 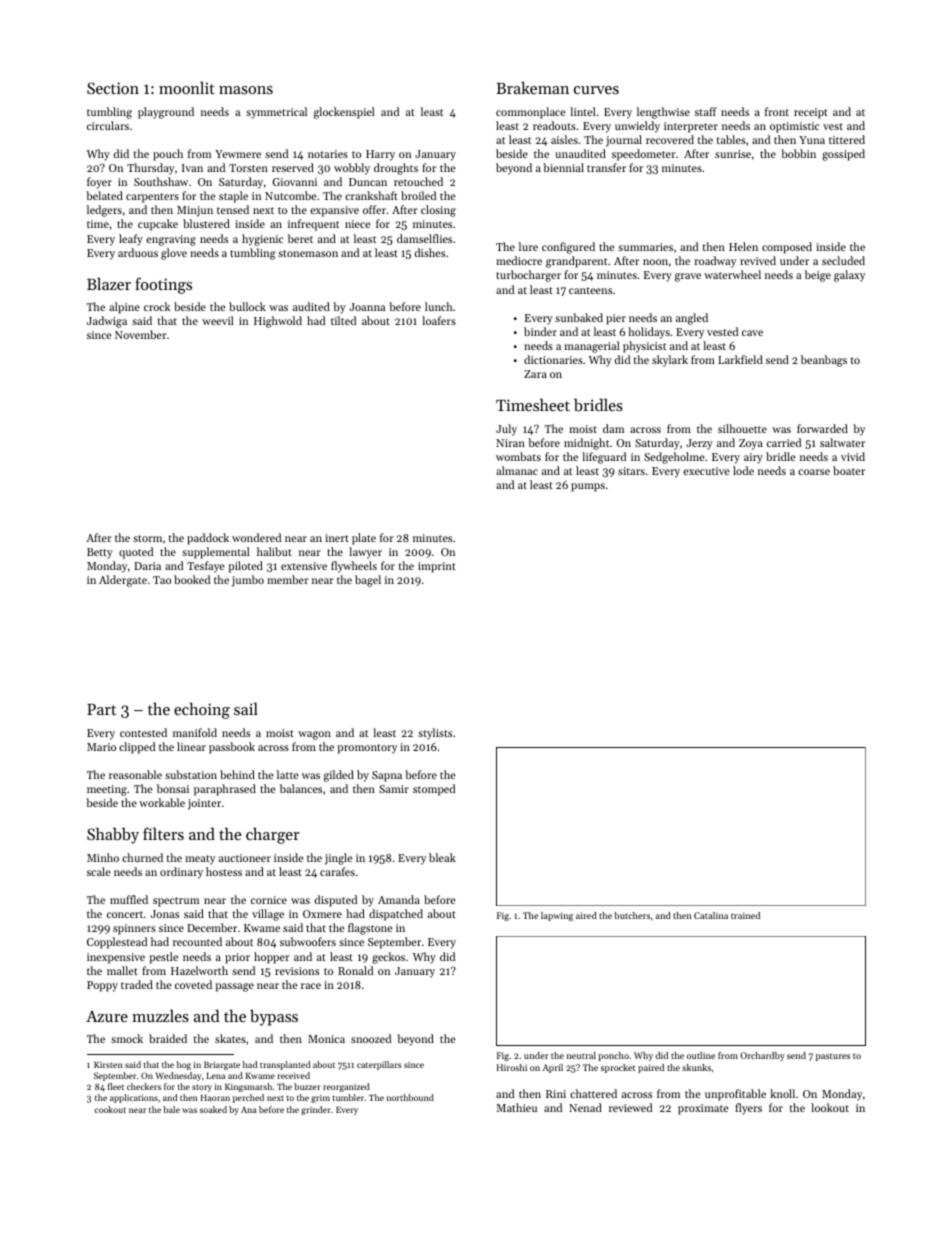 I want to click on Zara, so click(x=535, y=374).
